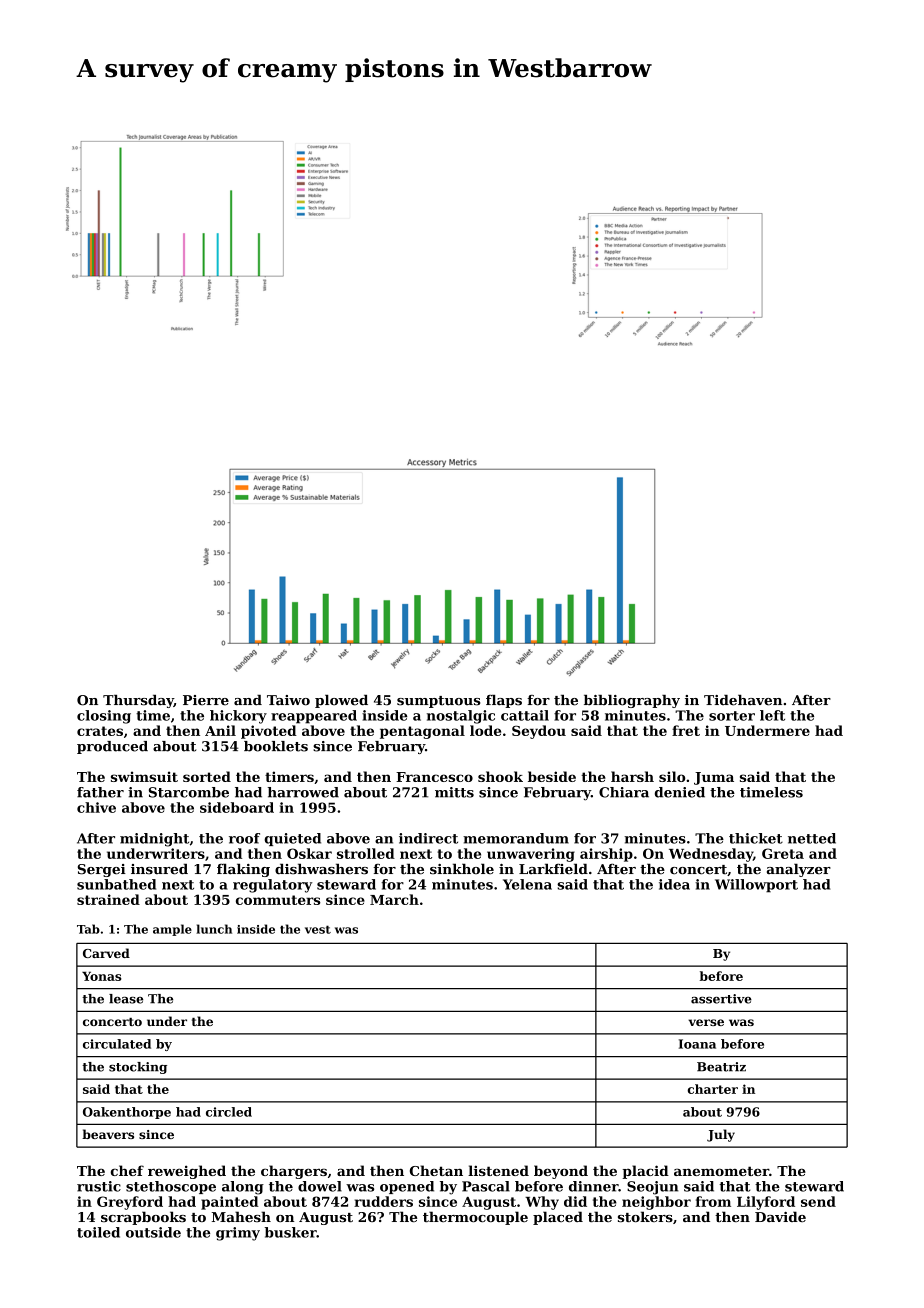  I want to click on bibliography, so click(632, 701).
